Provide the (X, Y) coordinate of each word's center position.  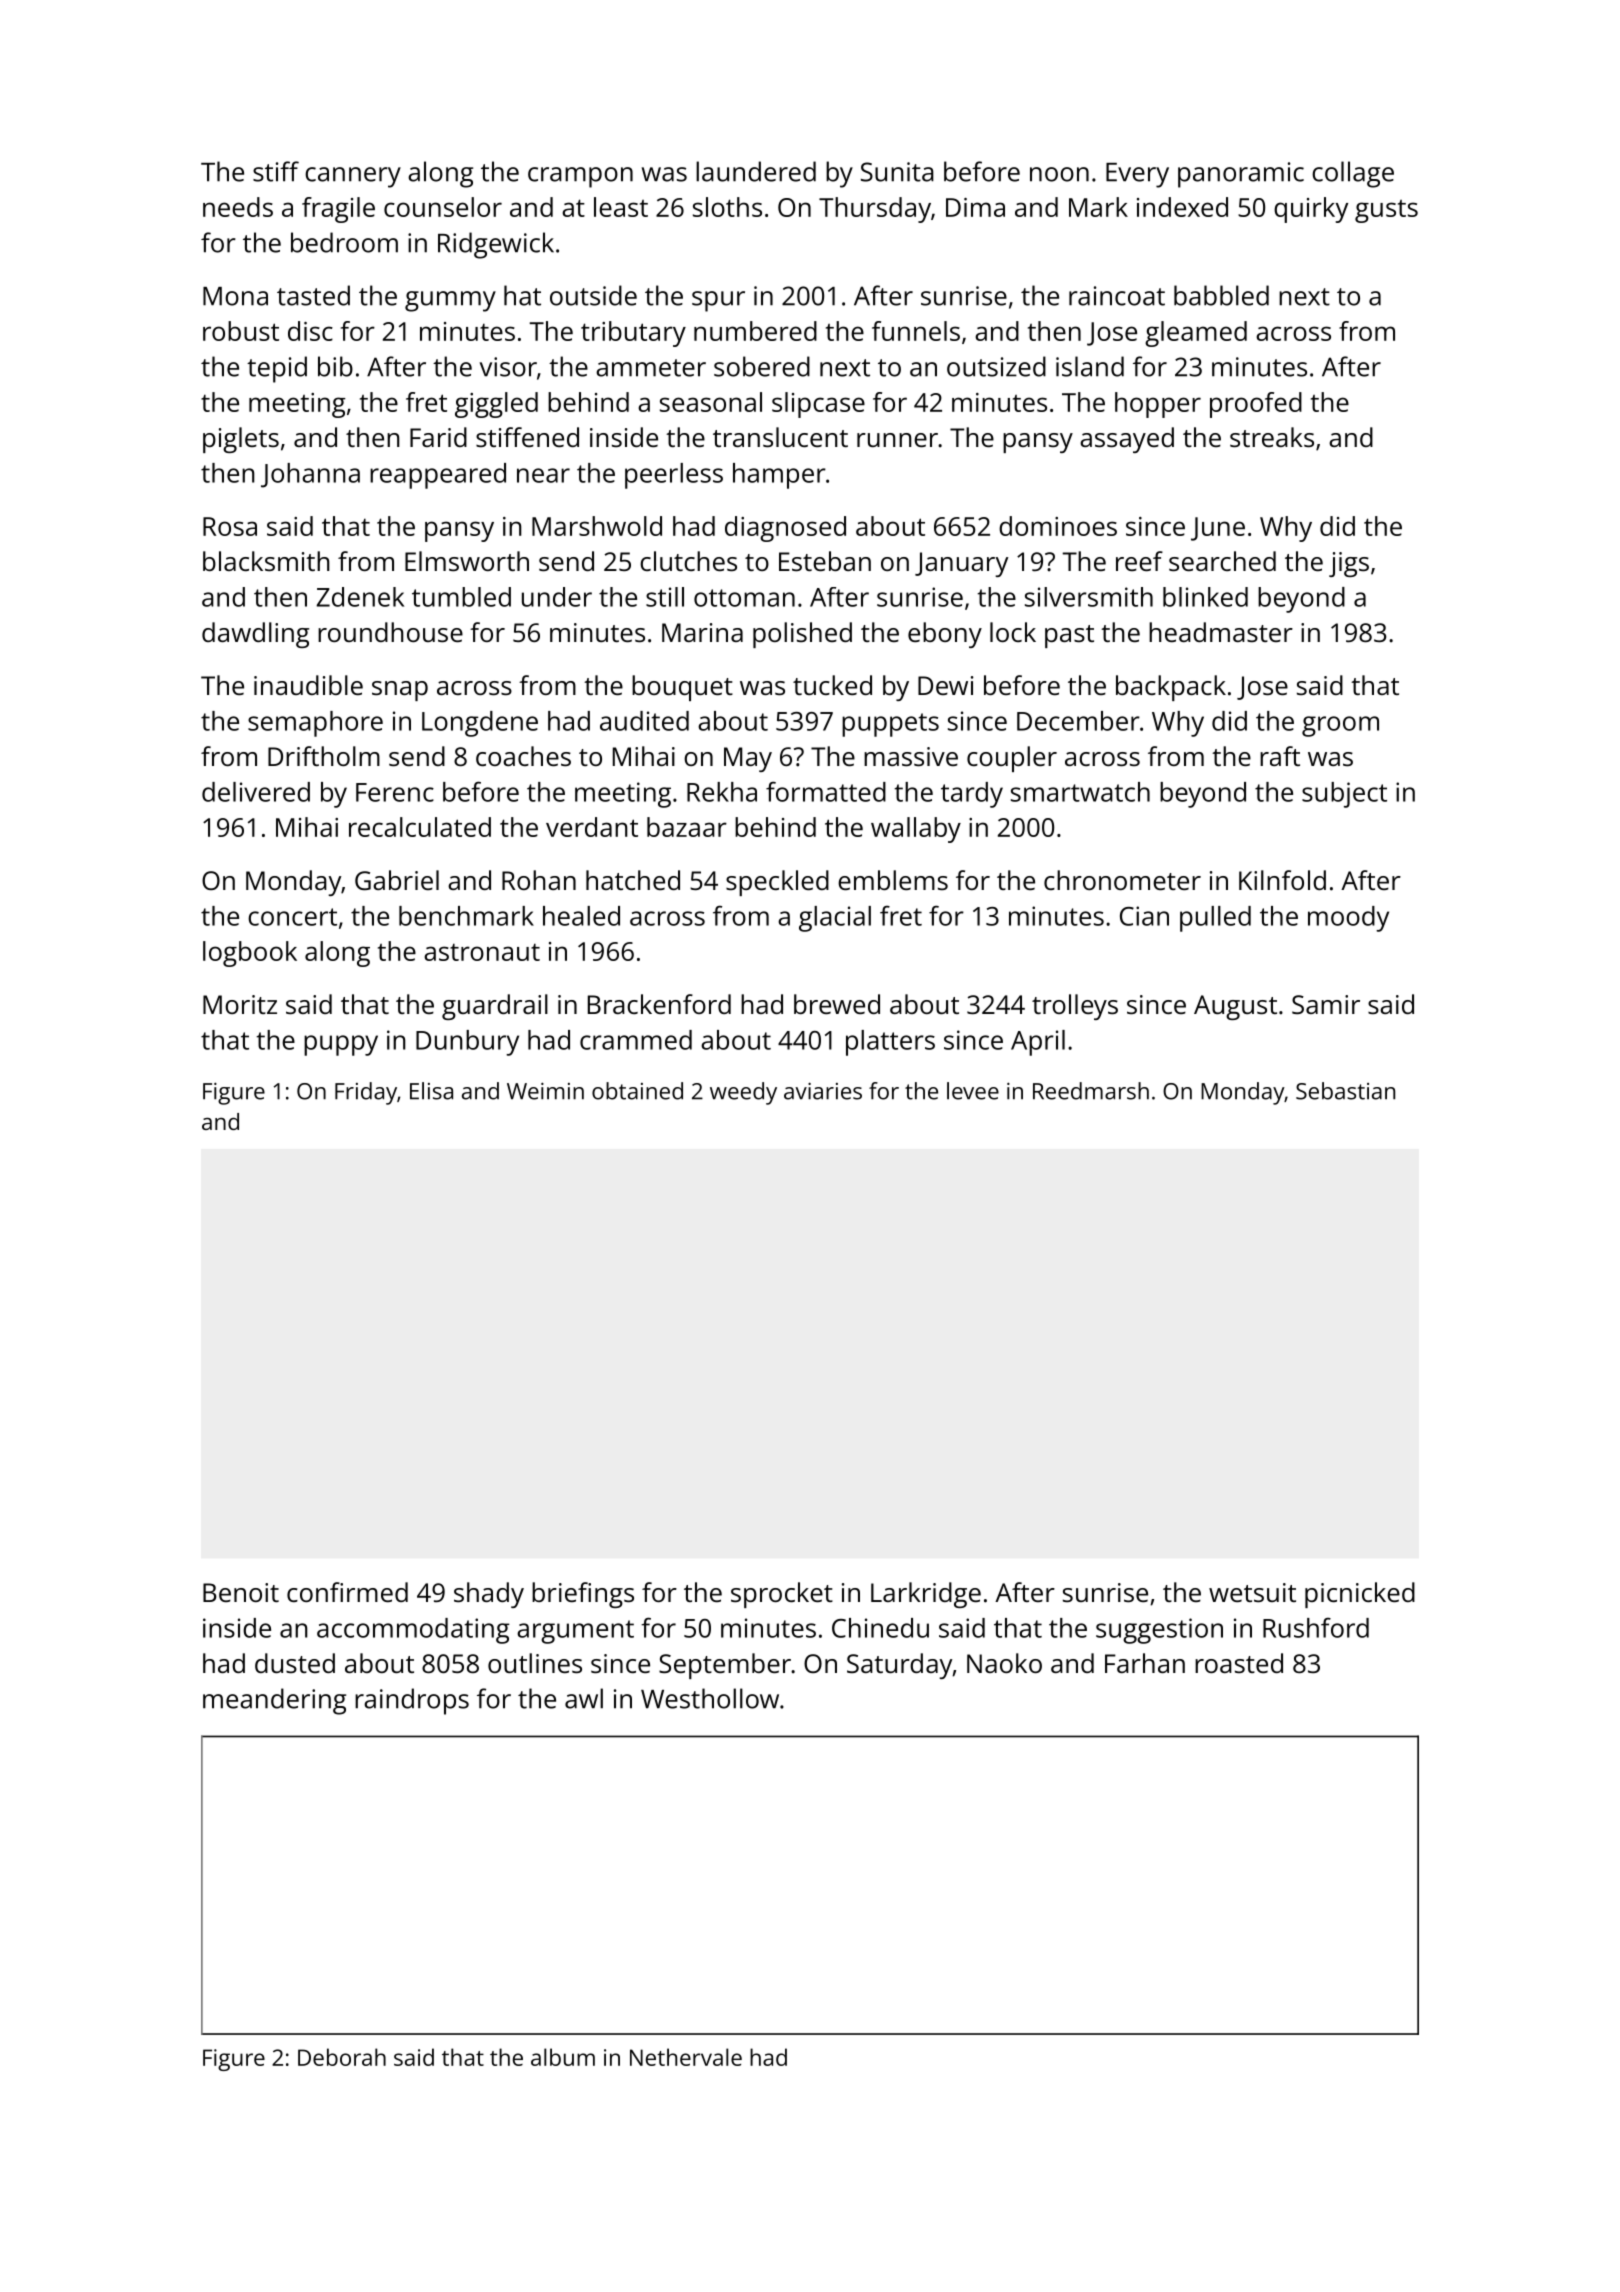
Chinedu (880, 1628)
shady (489, 1595)
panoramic (1241, 175)
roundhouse (390, 632)
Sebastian (1345, 1091)
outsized (996, 366)
